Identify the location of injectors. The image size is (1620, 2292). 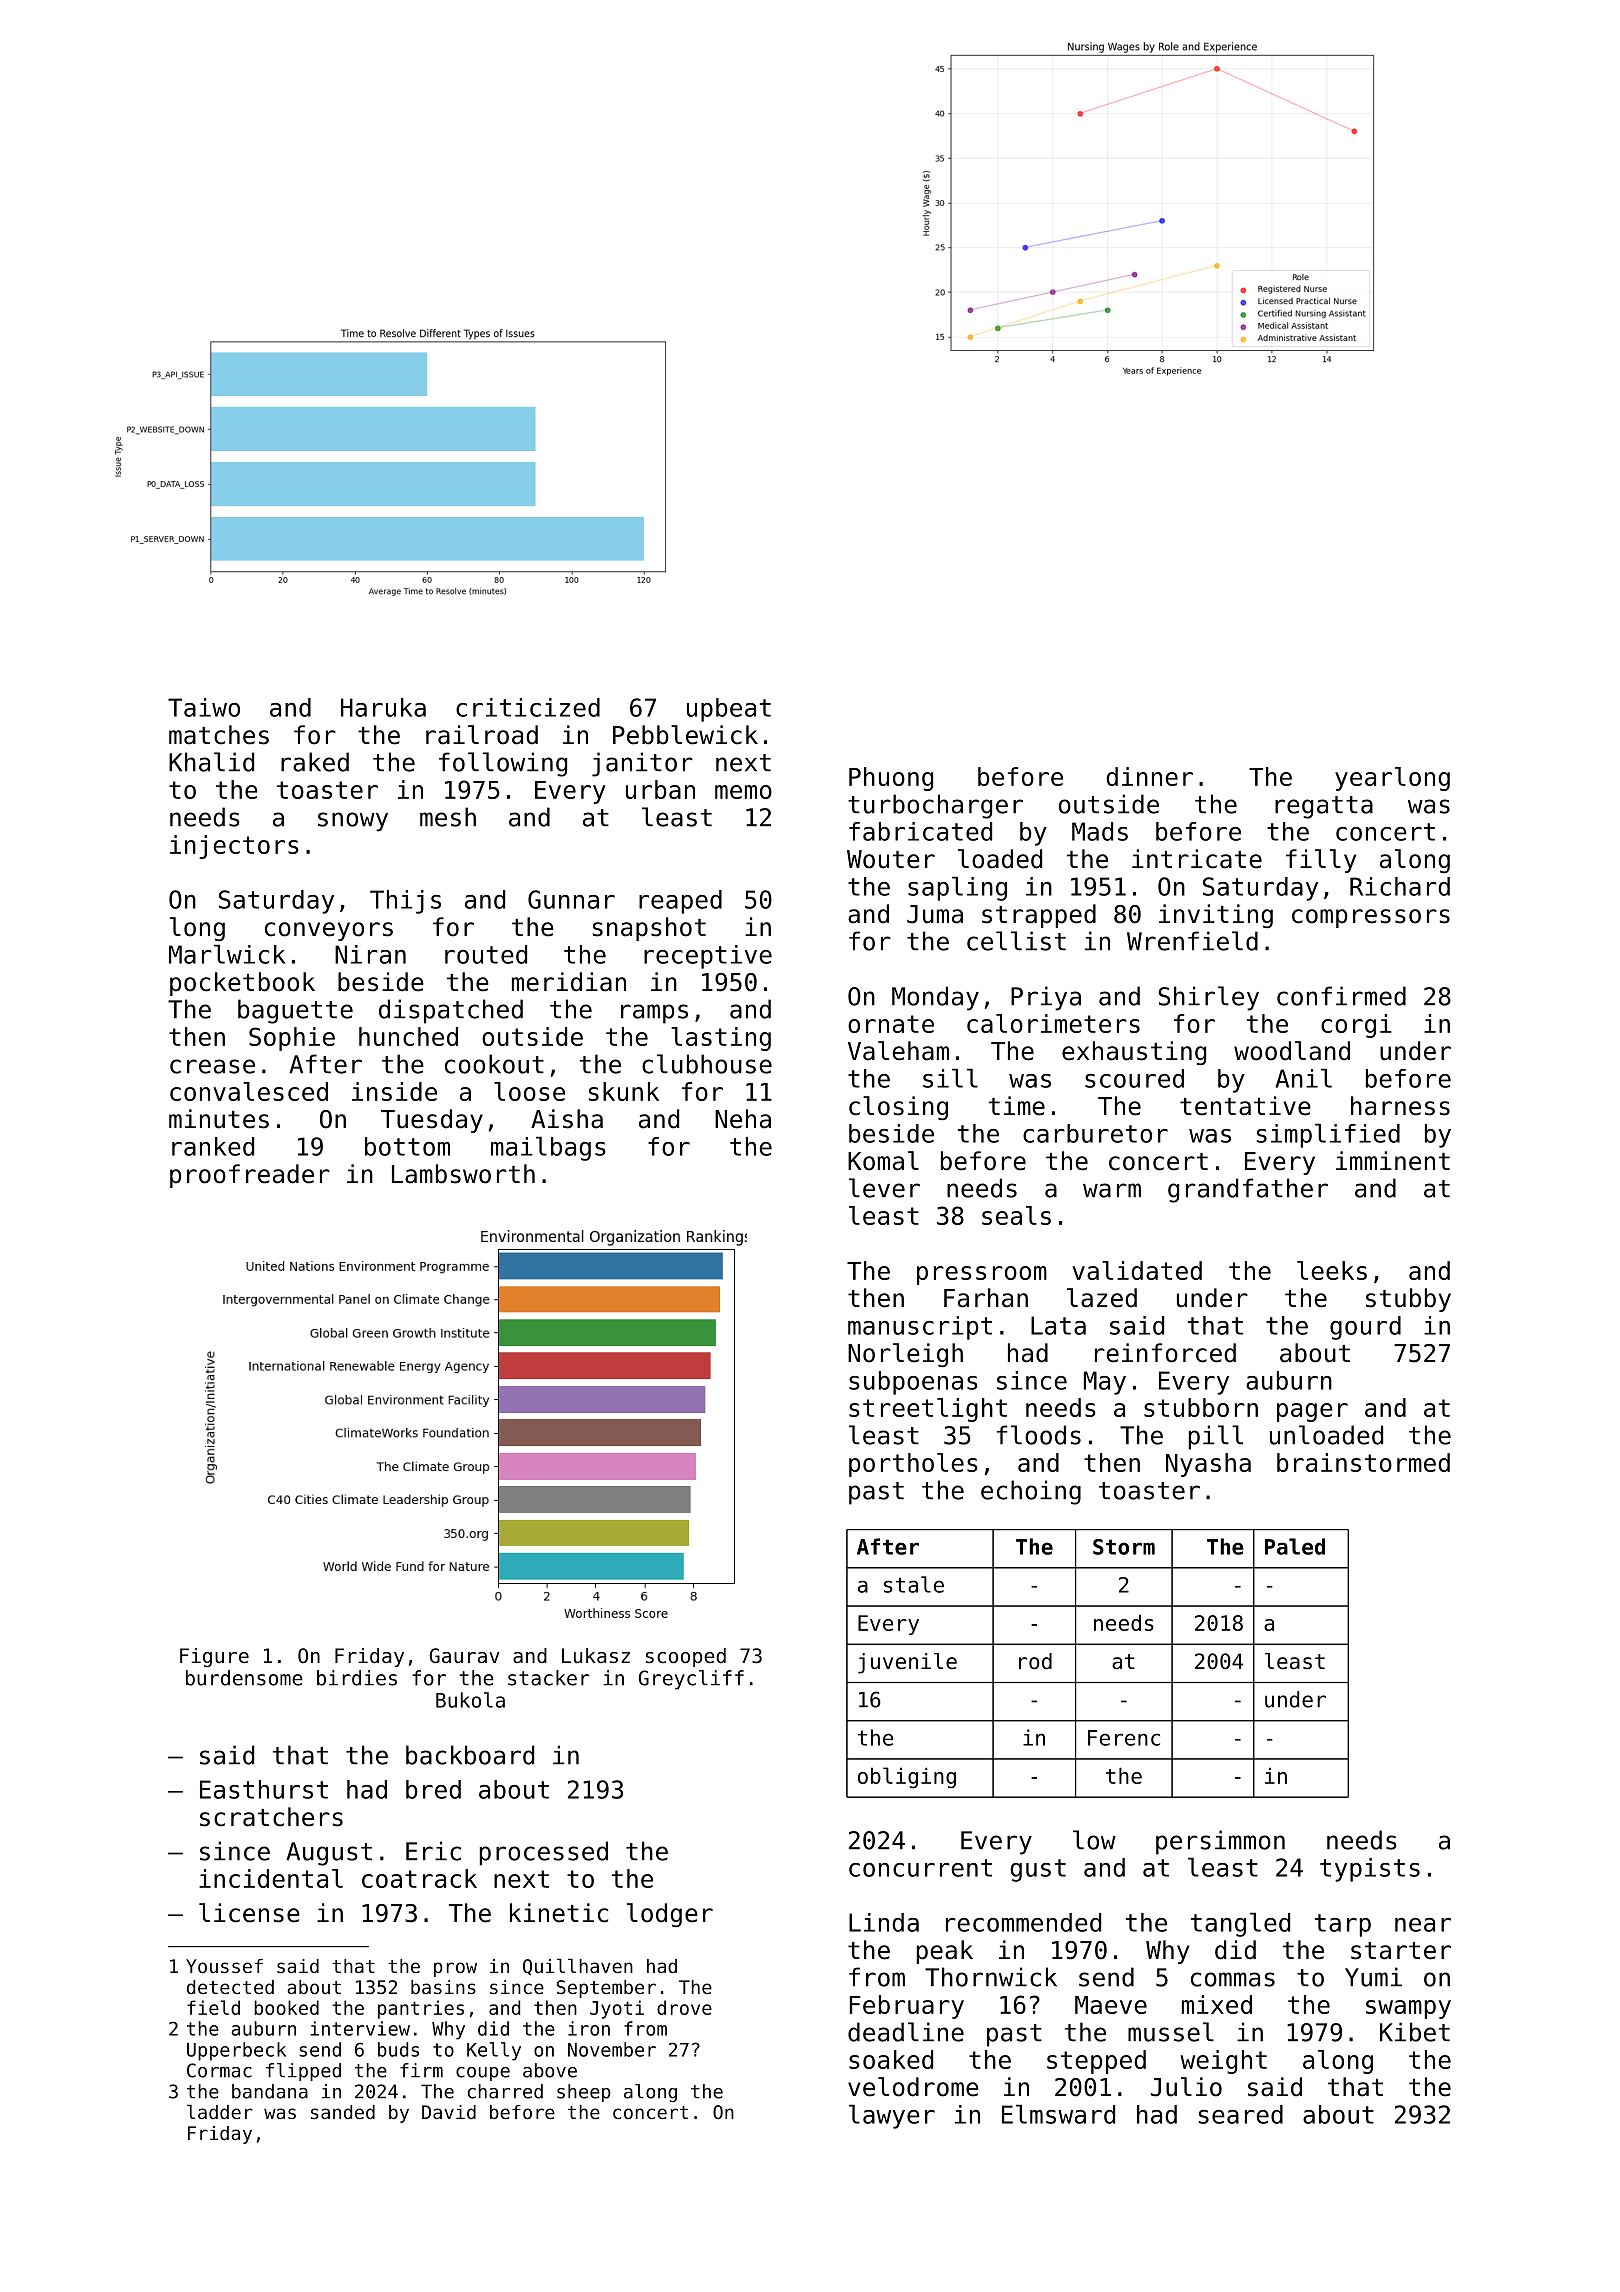
(234, 847).
